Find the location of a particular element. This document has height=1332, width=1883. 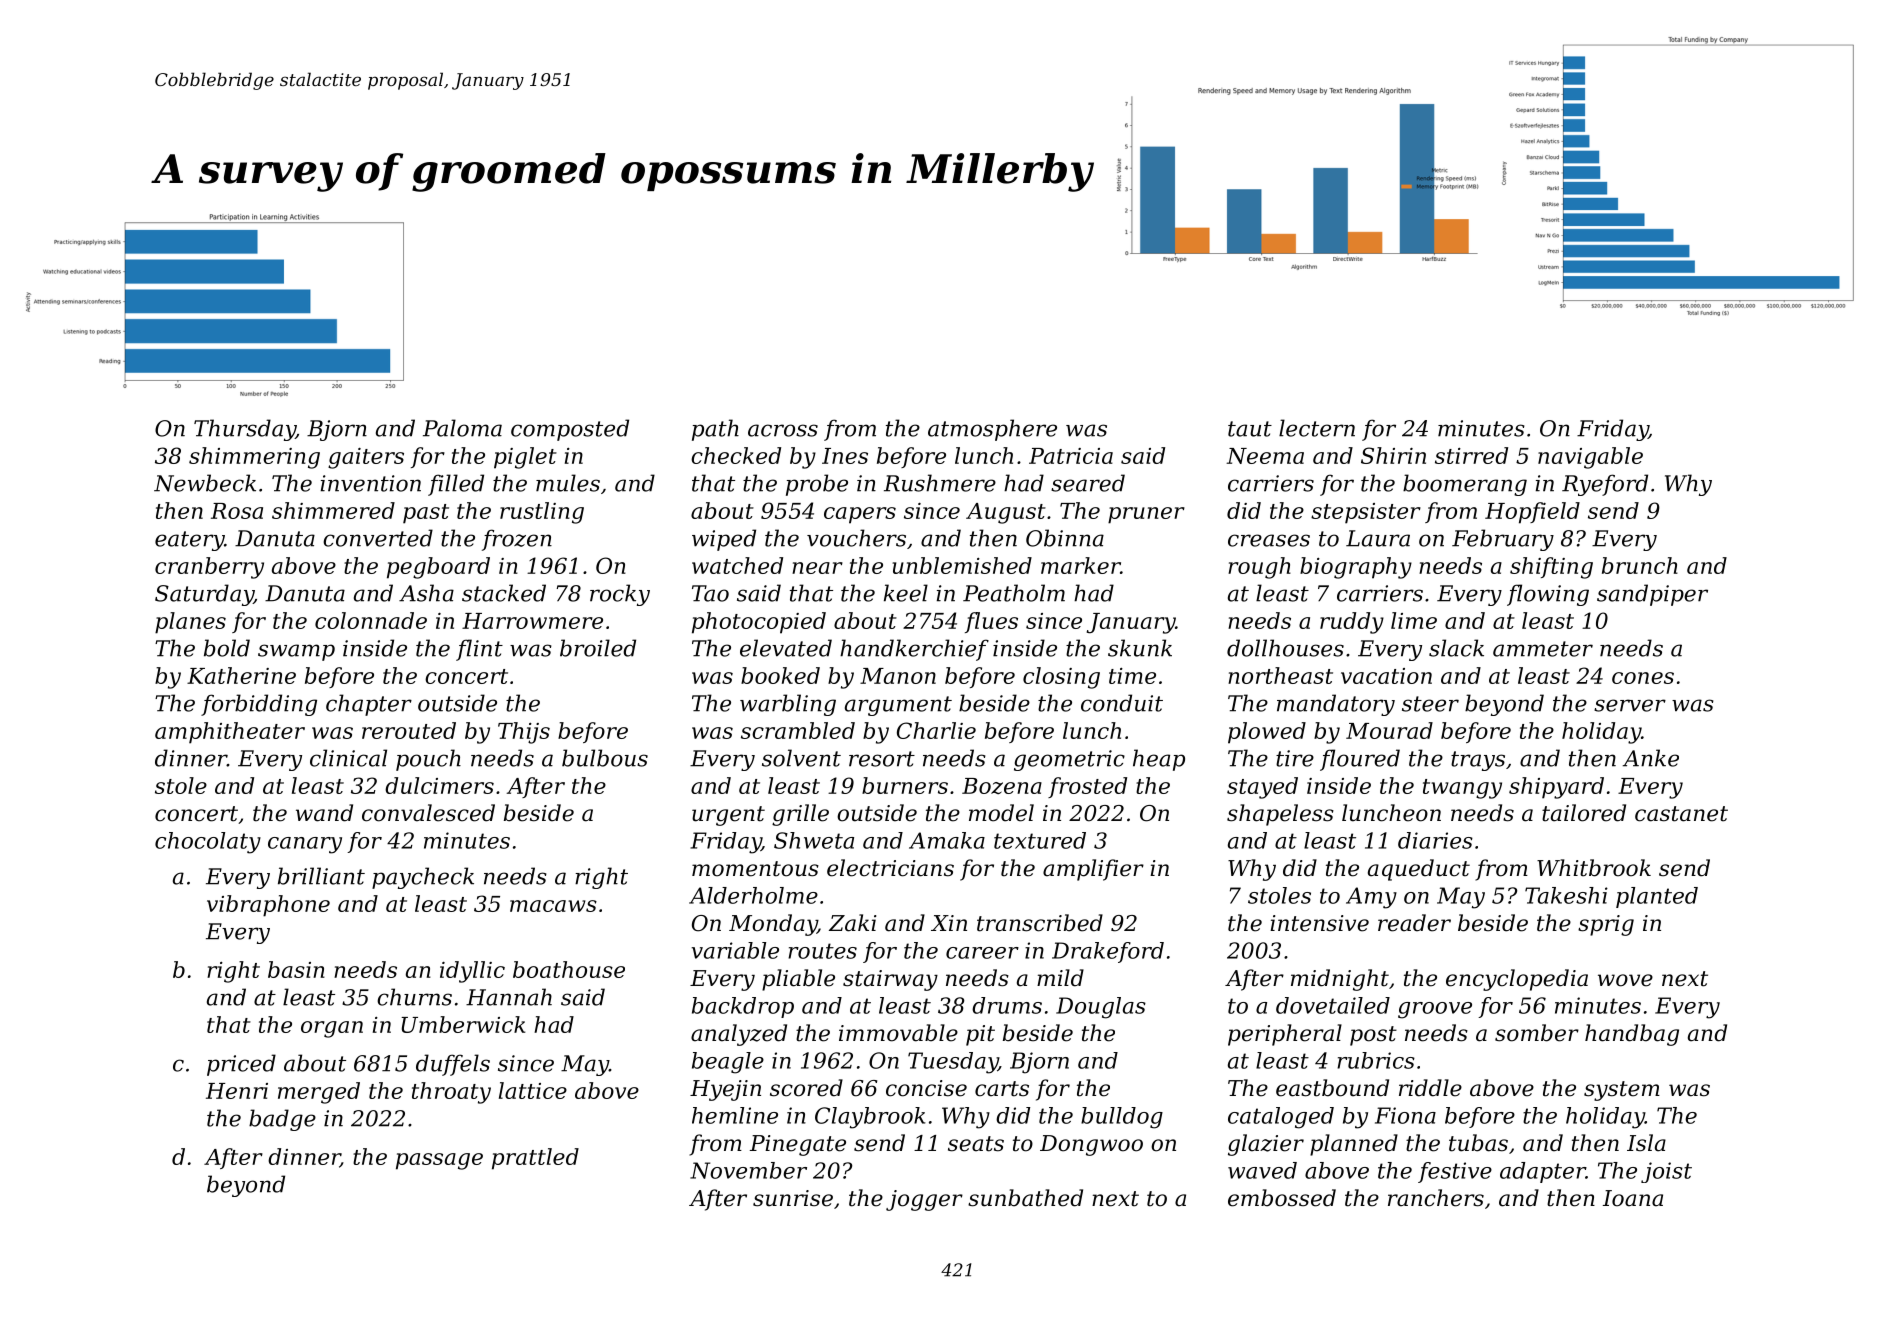

shimmered is located at coordinates (333, 510).
